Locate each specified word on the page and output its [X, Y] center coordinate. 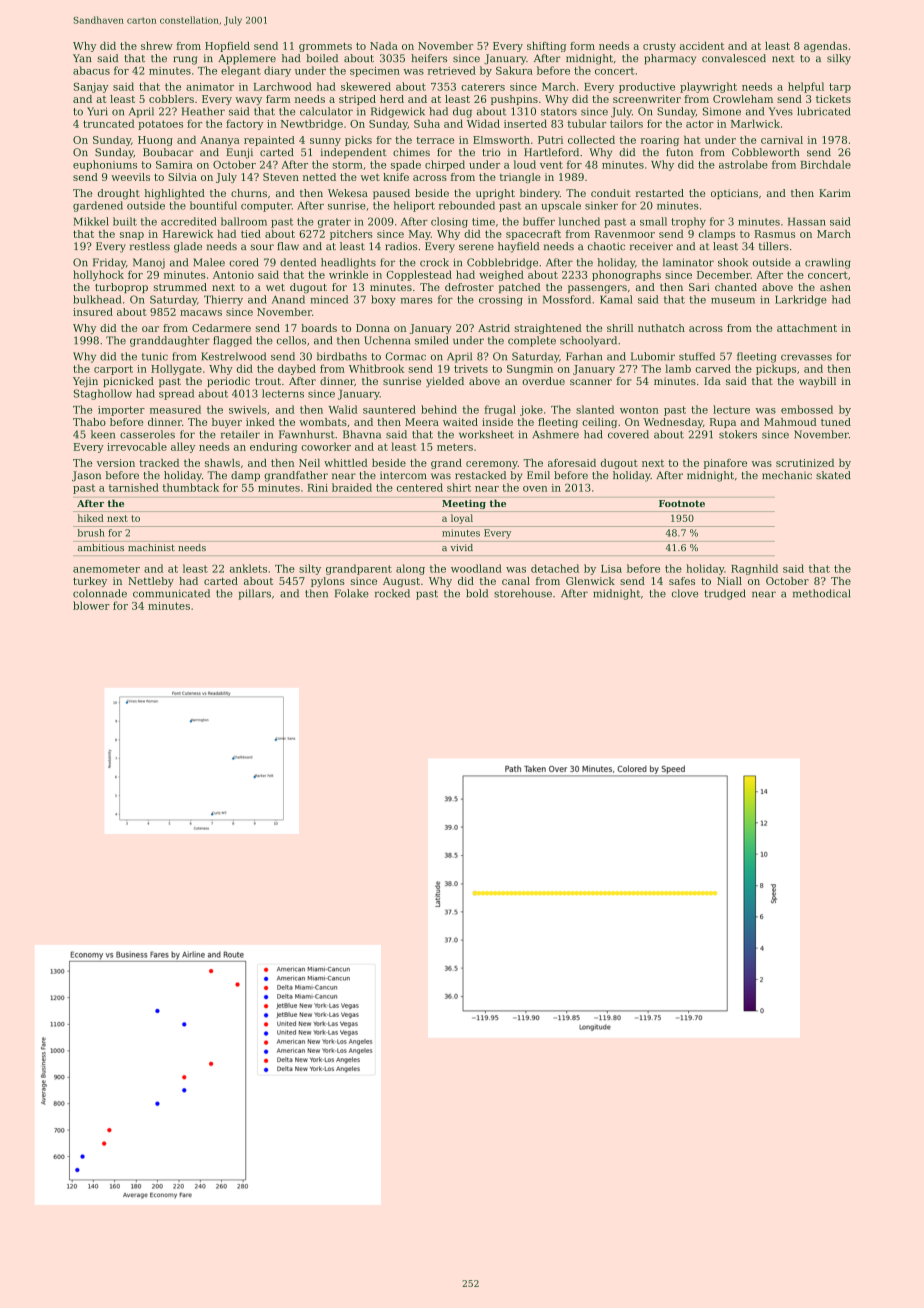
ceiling [599, 423]
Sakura [514, 70]
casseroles [147, 434]
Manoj [149, 263]
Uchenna [387, 340]
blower [91, 605]
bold [477, 593]
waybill [817, 382]
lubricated [823, 111]
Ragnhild [754, 569]
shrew [157, 46]
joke [531, 410]
